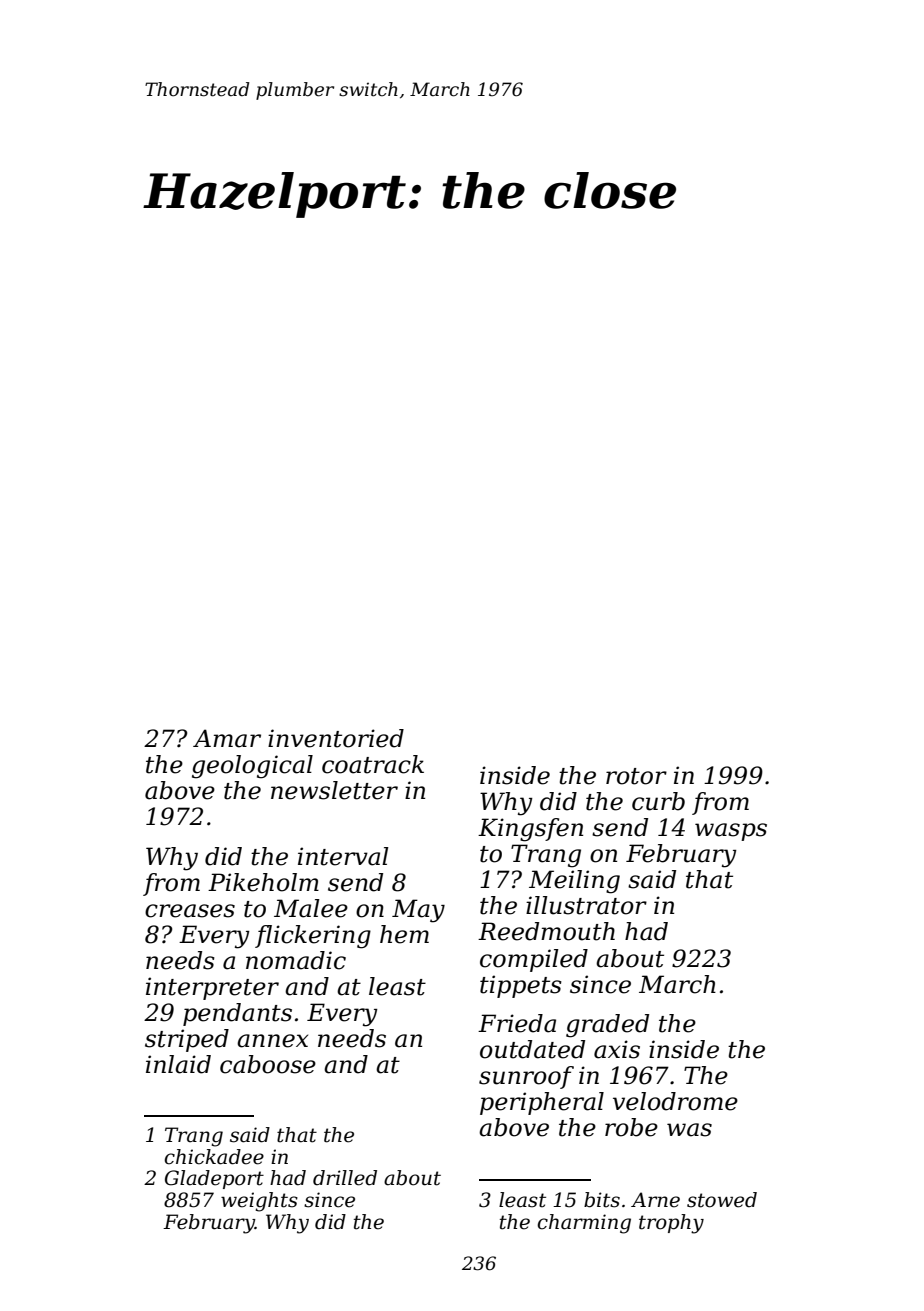 The height and width of the screenshot is (1311, 924). What do you see at coordinates (373, 764) in the screenshot?
I see `coatrack` at bounding box center [373, 764].
